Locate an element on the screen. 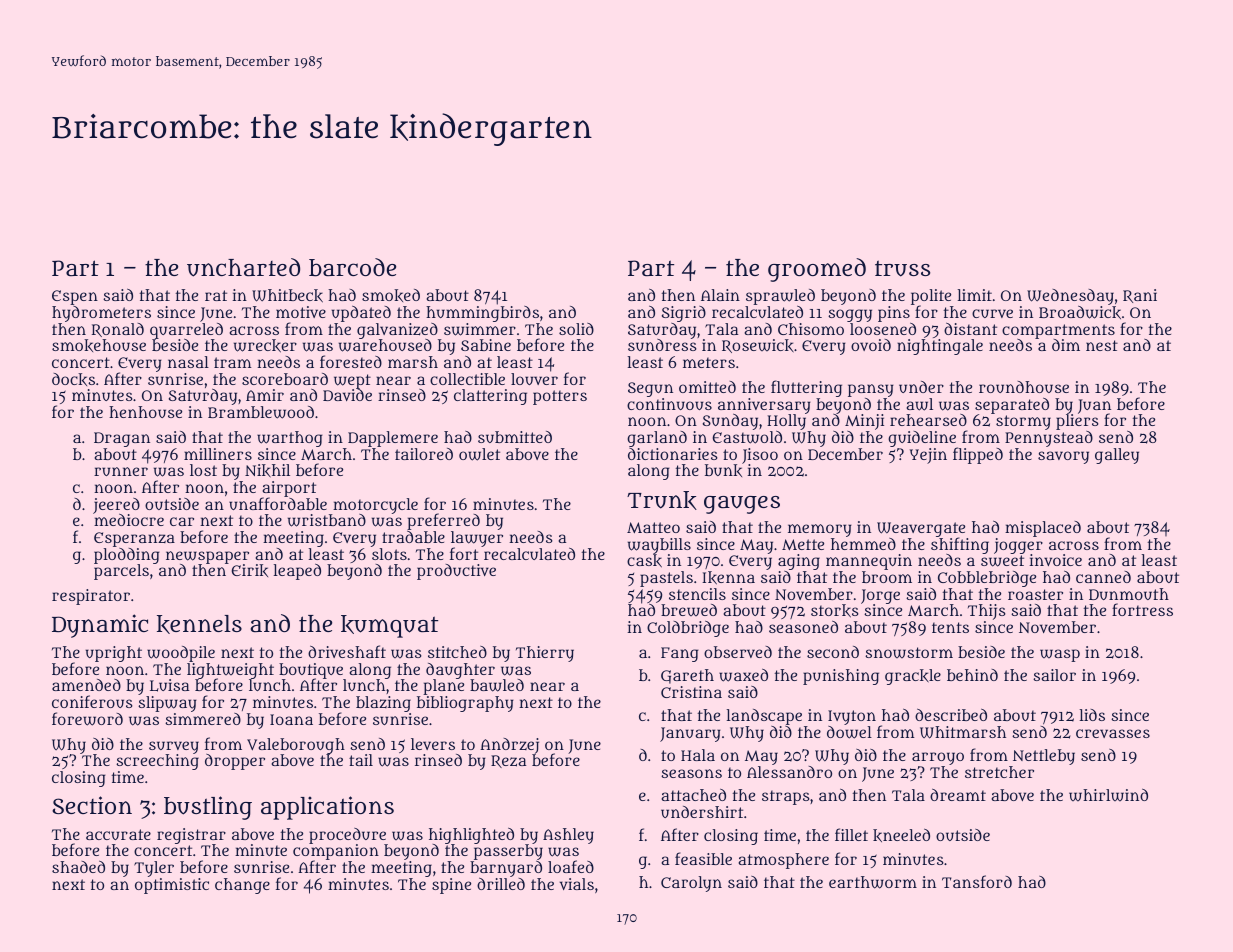  truss is located at coordinates (902, 268).
